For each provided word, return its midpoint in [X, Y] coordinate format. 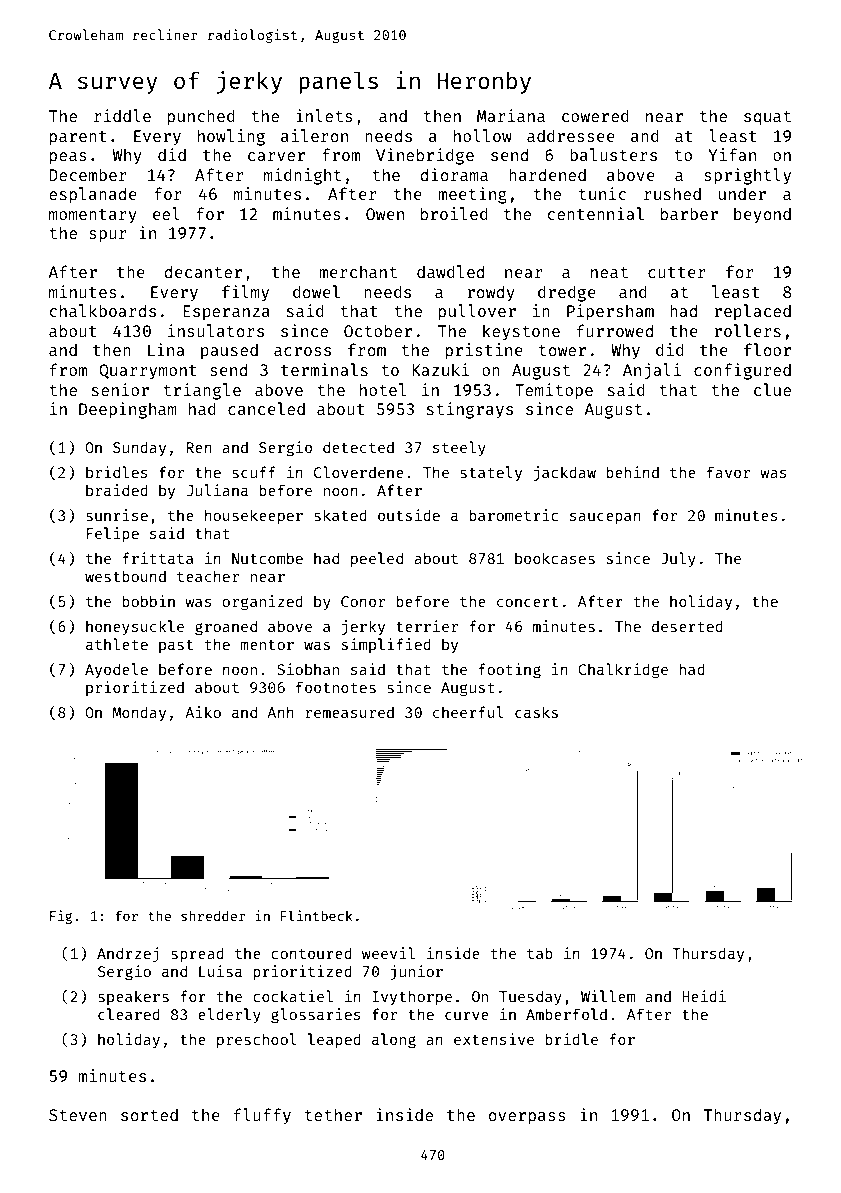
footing [510, 671]
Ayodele [116, 670]
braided [117, 490]
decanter [203, 271]
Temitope [554, 391]
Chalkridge [623, 671]
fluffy [262, 1116]
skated [340, 515]
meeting [472, 195]
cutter [677, 272]
